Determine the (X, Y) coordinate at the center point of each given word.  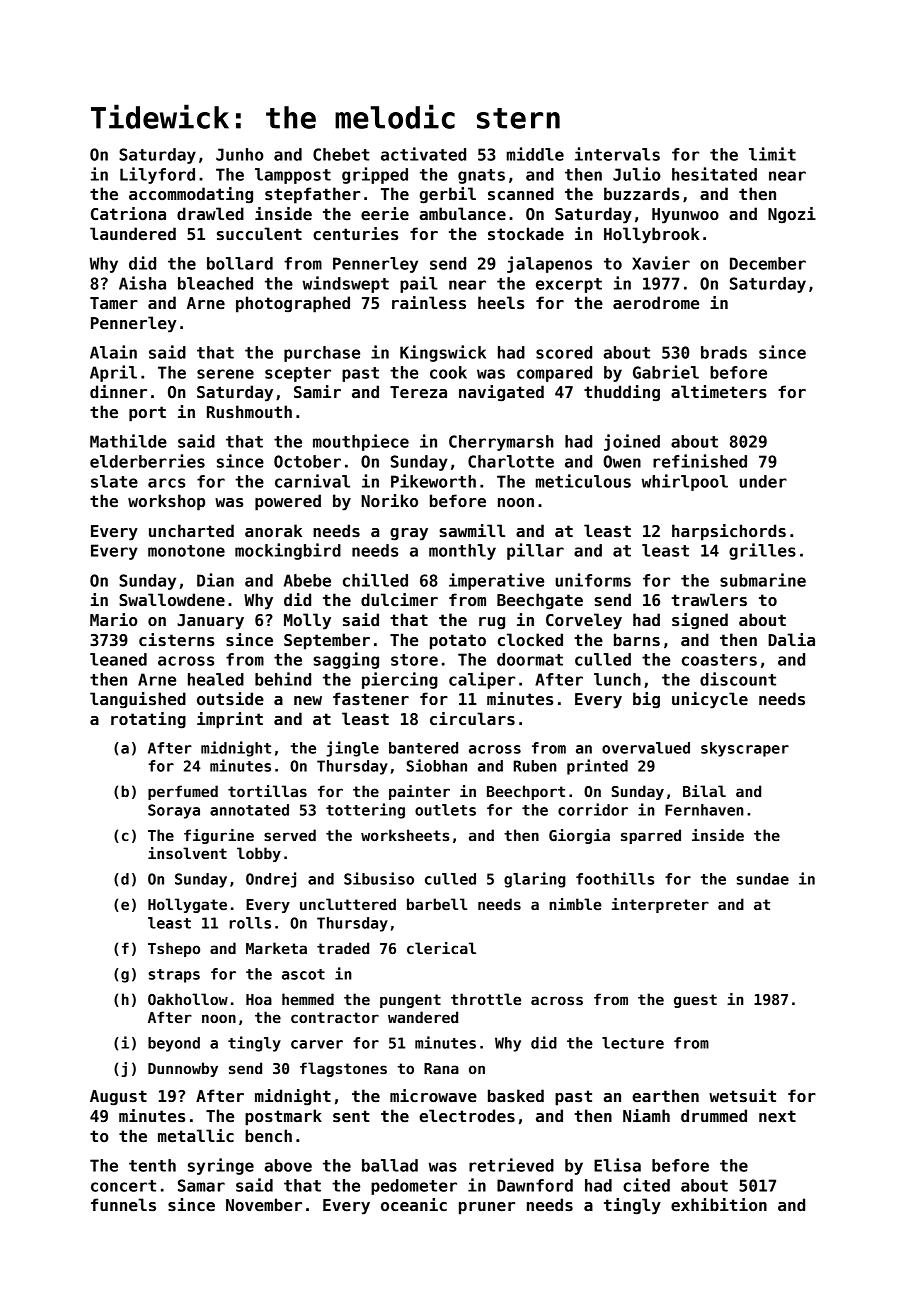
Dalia (791, 639)
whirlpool (685, 482)
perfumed (183, 792)
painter (419, 792)
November (264, 1205)
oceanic (414, 1205)
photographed (293, 304)
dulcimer (399, 600)
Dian (215, 580)
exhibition (719, 1204)
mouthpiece (361, 442)
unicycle (710, 700)
